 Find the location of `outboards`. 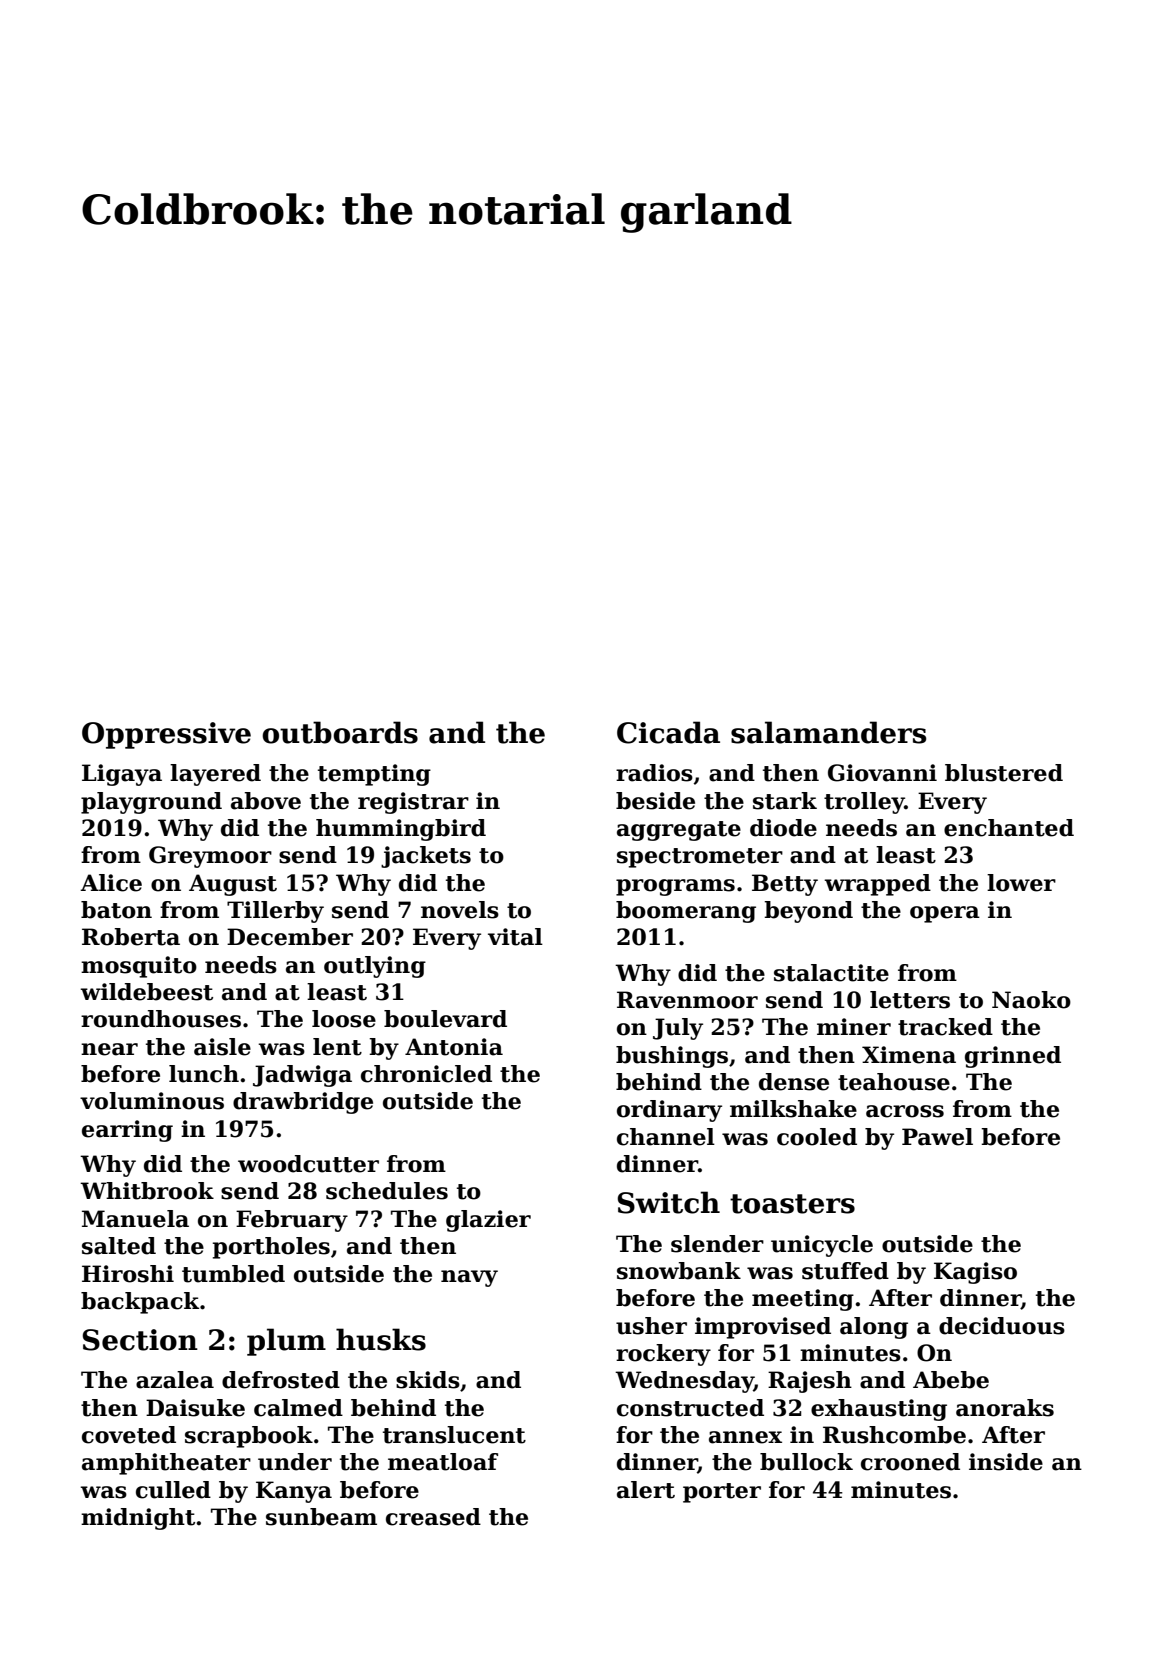

outboards is located at coordinates (340, 732).
